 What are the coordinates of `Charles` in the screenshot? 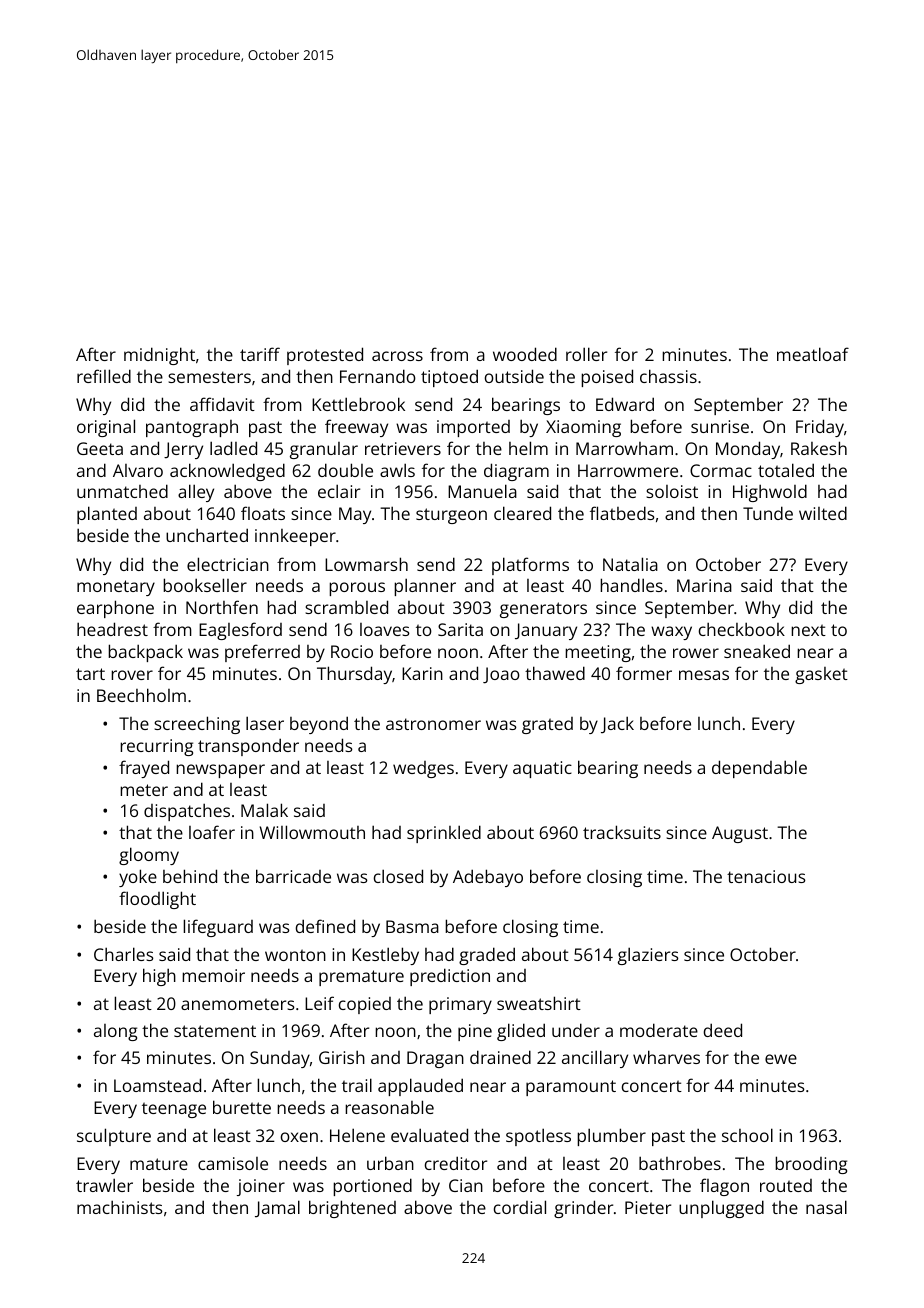 It's located at (124, 954).
